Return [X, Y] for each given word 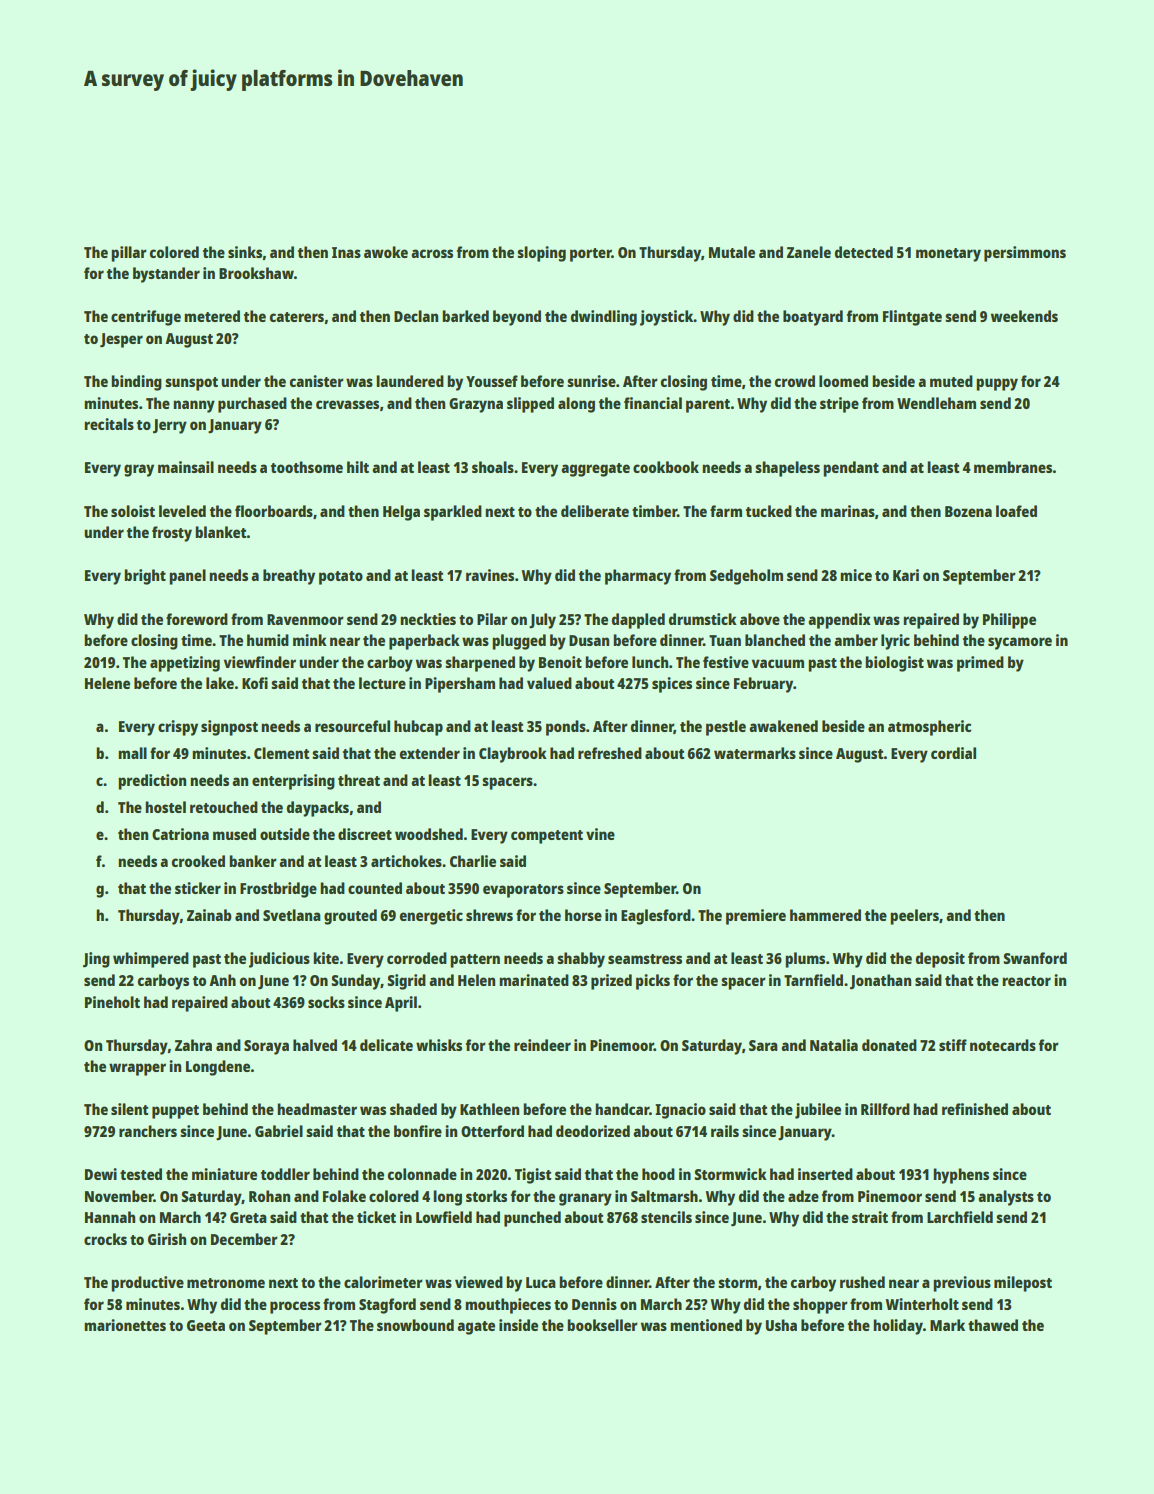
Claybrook [513, 755]
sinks [245, 252]
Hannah [110, 1217]
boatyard [813, 318]
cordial [953, 753]
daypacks [318, 809]
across [432, 253]
